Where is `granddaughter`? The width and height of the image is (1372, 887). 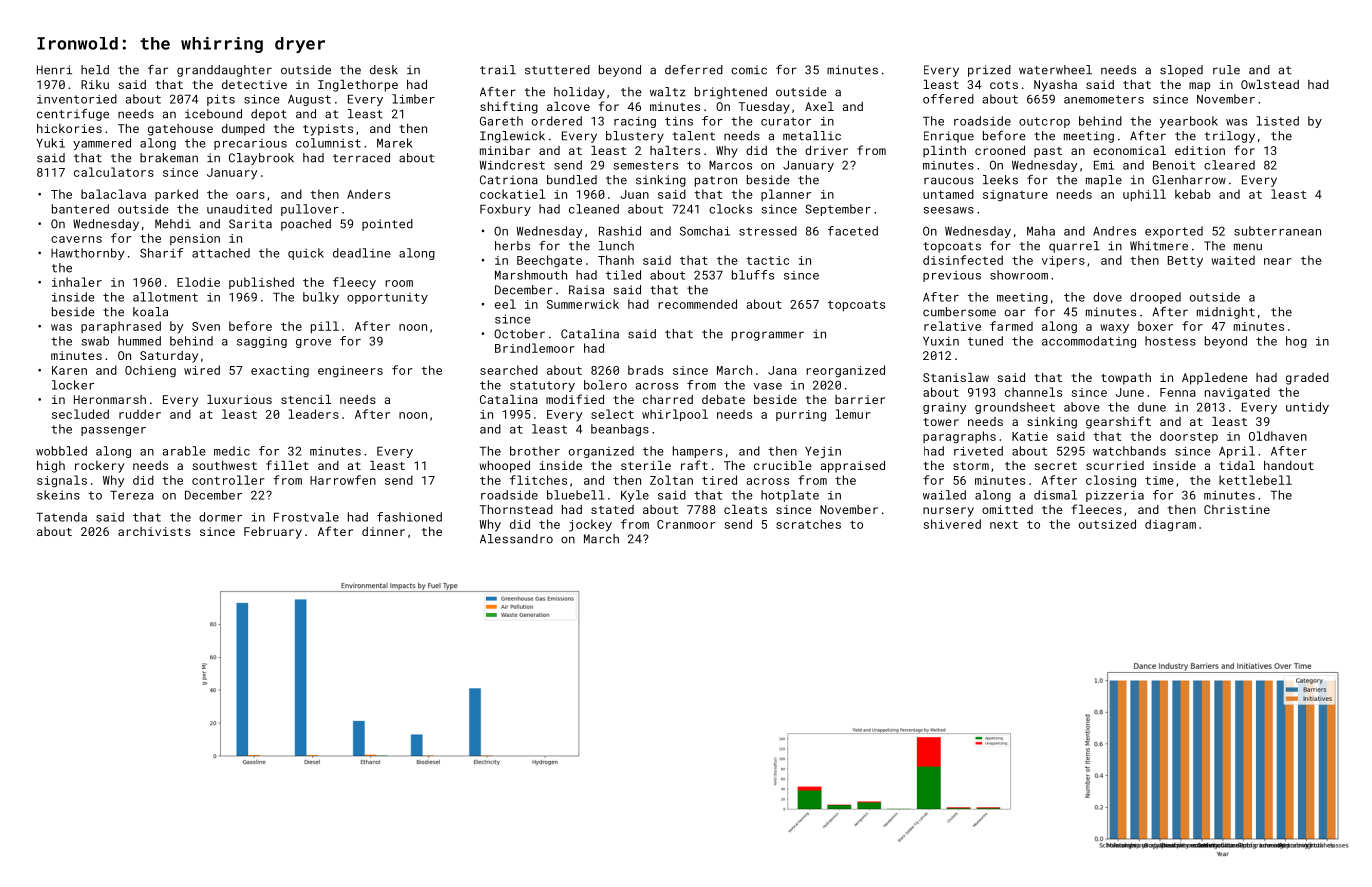
granddaughter is located at coordinates (224, 71).
